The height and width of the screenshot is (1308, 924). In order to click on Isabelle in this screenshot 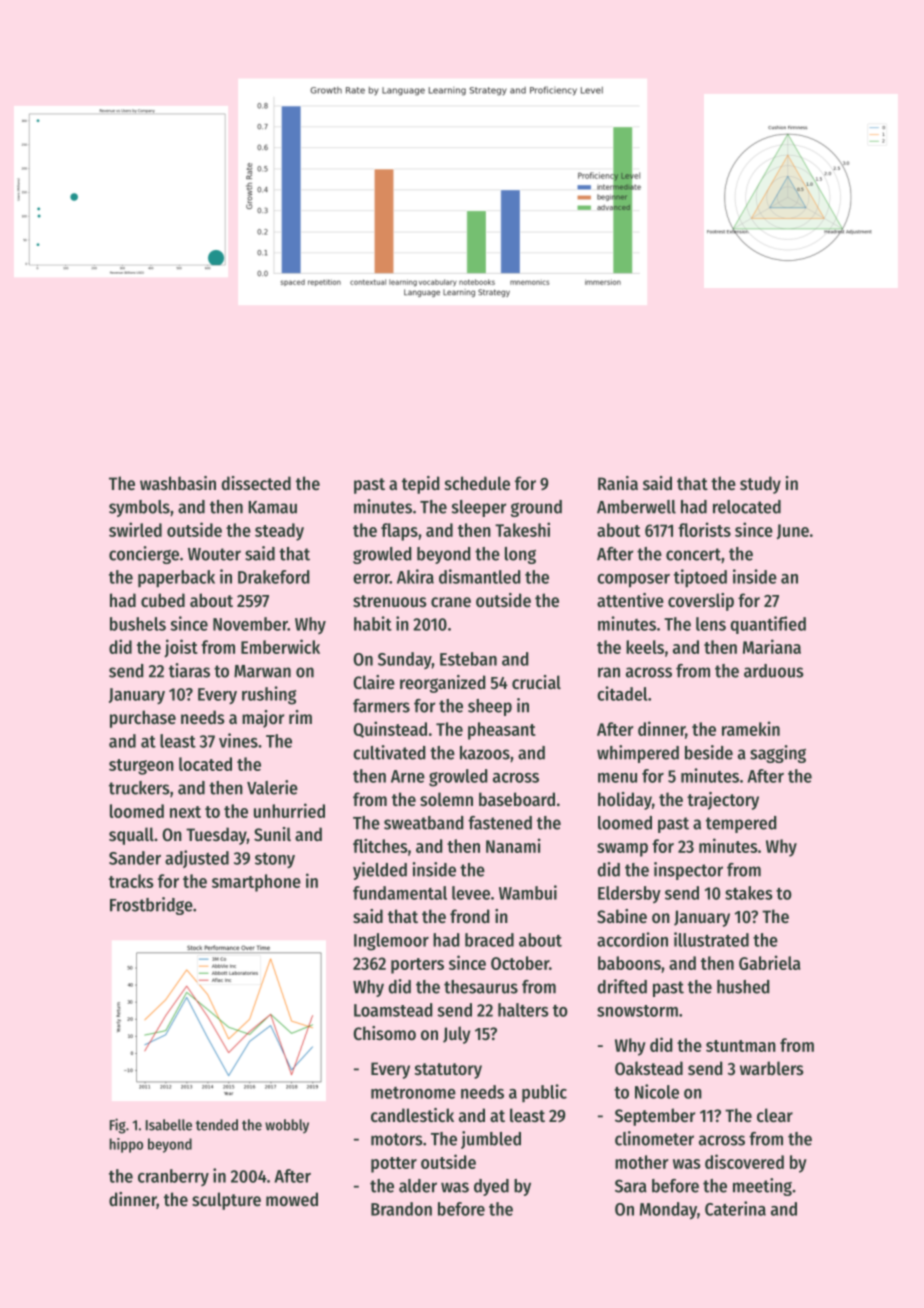, I will do `click(169, 1125)`.
